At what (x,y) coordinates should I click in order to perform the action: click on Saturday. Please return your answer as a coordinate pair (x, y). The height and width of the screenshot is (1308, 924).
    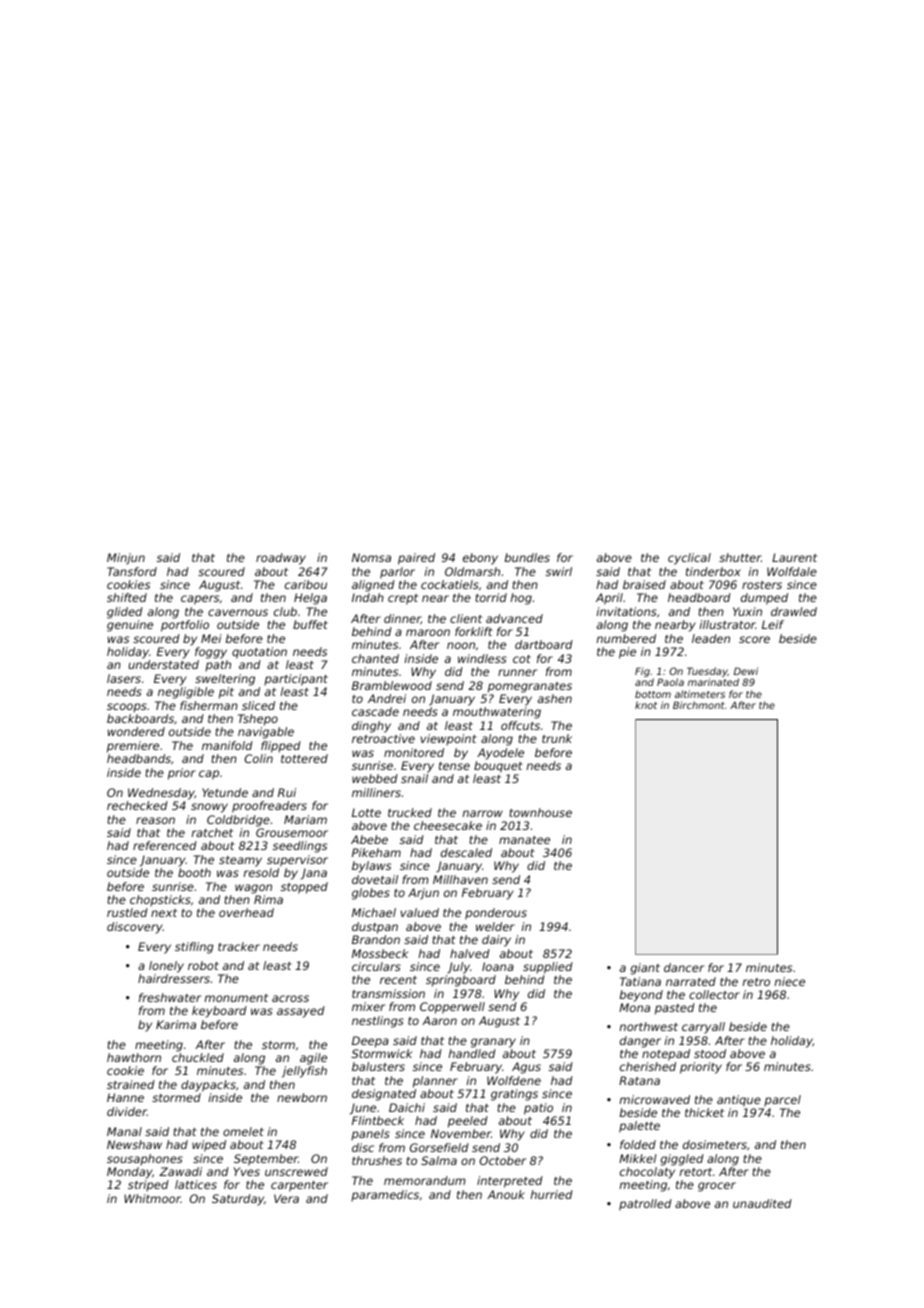
    Looking at the image, I should click on (238, 1200).
